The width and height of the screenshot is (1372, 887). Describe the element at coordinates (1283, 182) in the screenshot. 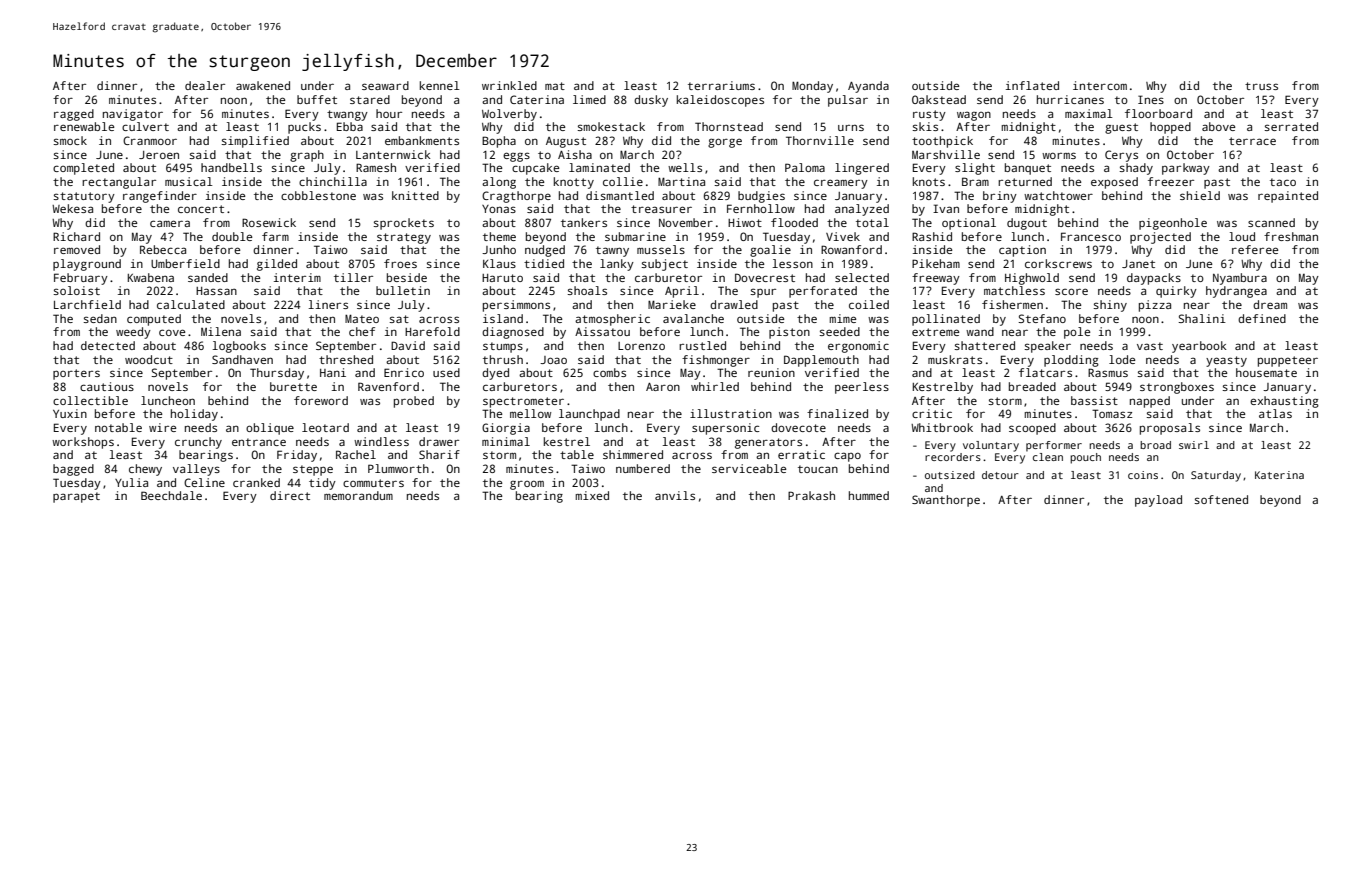

I see `taco` at that location.
